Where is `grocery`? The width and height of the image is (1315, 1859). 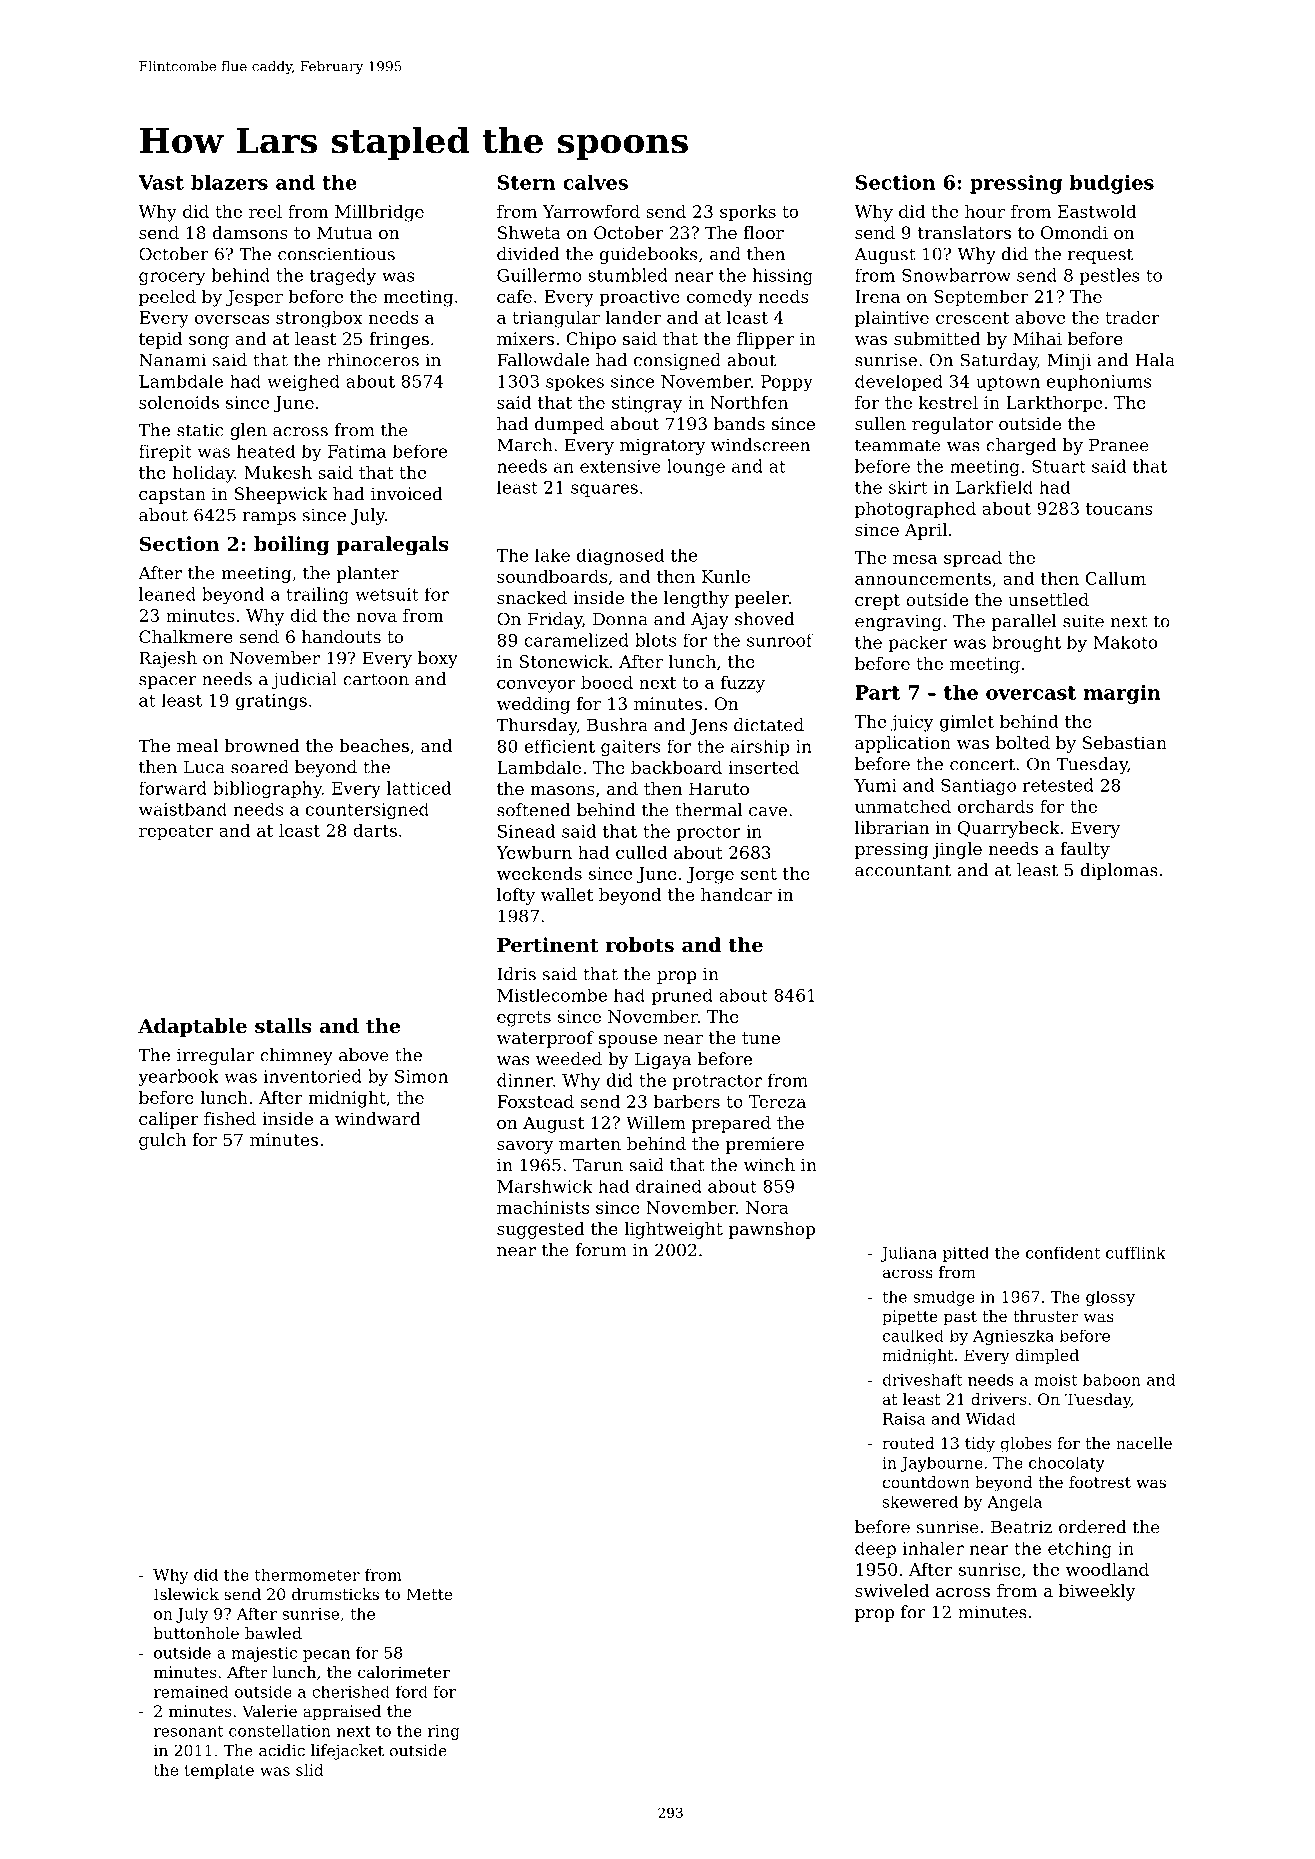 grocery is located at coordinates (172, 278).
